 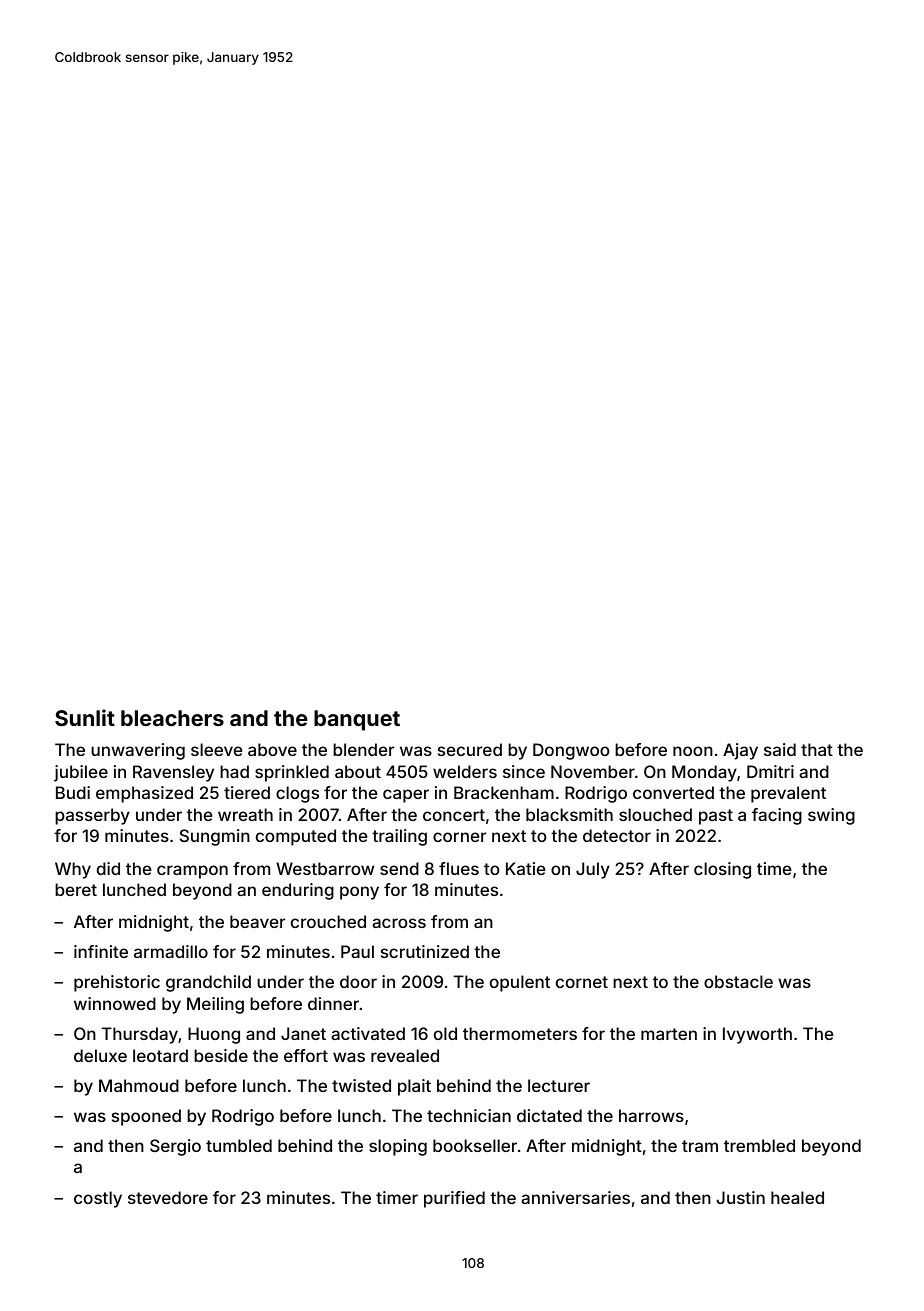 What do you see at coordinates (296, 837) in the page?
I see `computed` at bounding box center [296, 837].
